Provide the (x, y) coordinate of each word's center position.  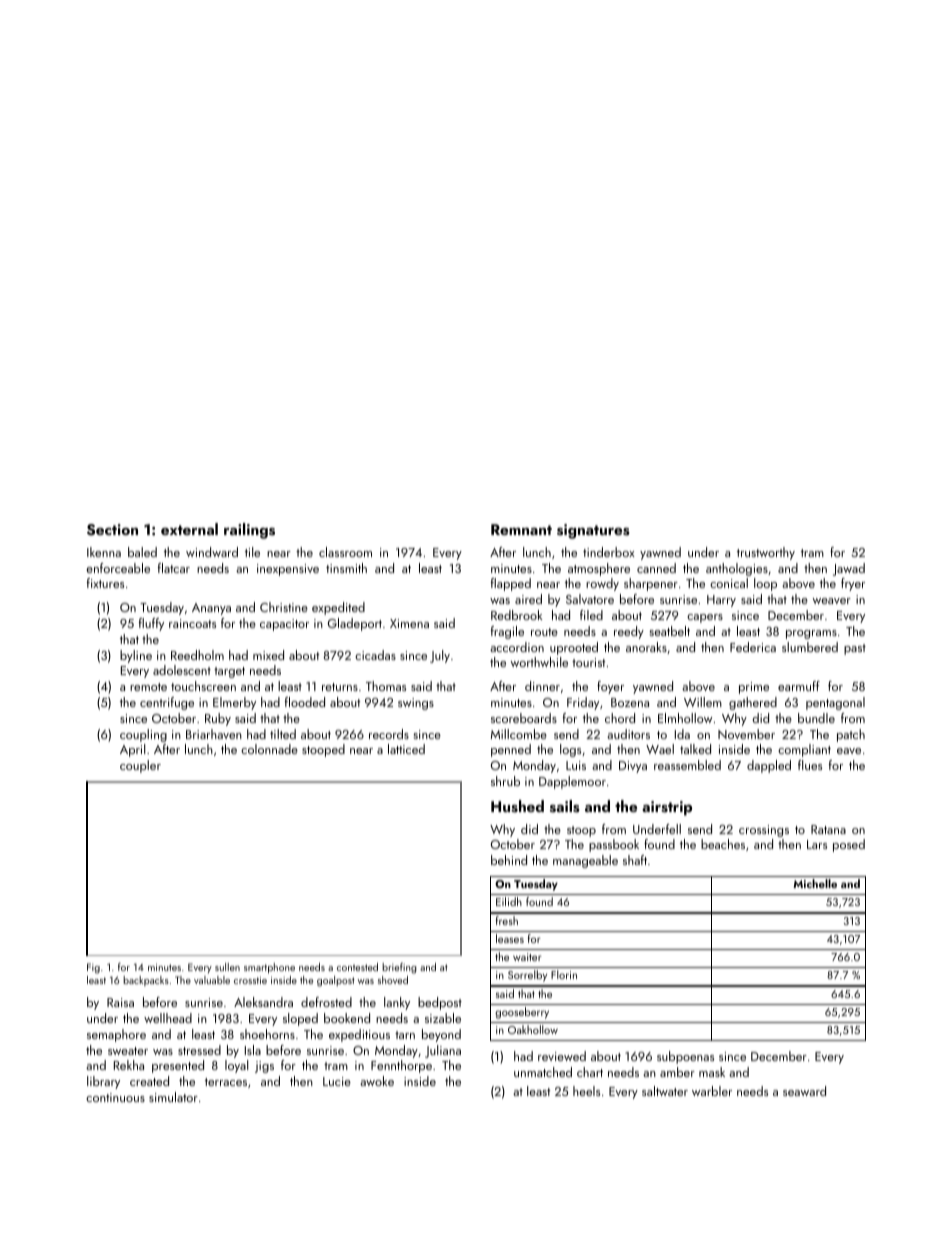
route (544, 632)
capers (705, 618)
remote (148, 687)
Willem (703, 702)
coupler (140, 766)
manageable (585, 861)
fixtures (105, 583)
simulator (173, 1097)
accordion (517, 647)
